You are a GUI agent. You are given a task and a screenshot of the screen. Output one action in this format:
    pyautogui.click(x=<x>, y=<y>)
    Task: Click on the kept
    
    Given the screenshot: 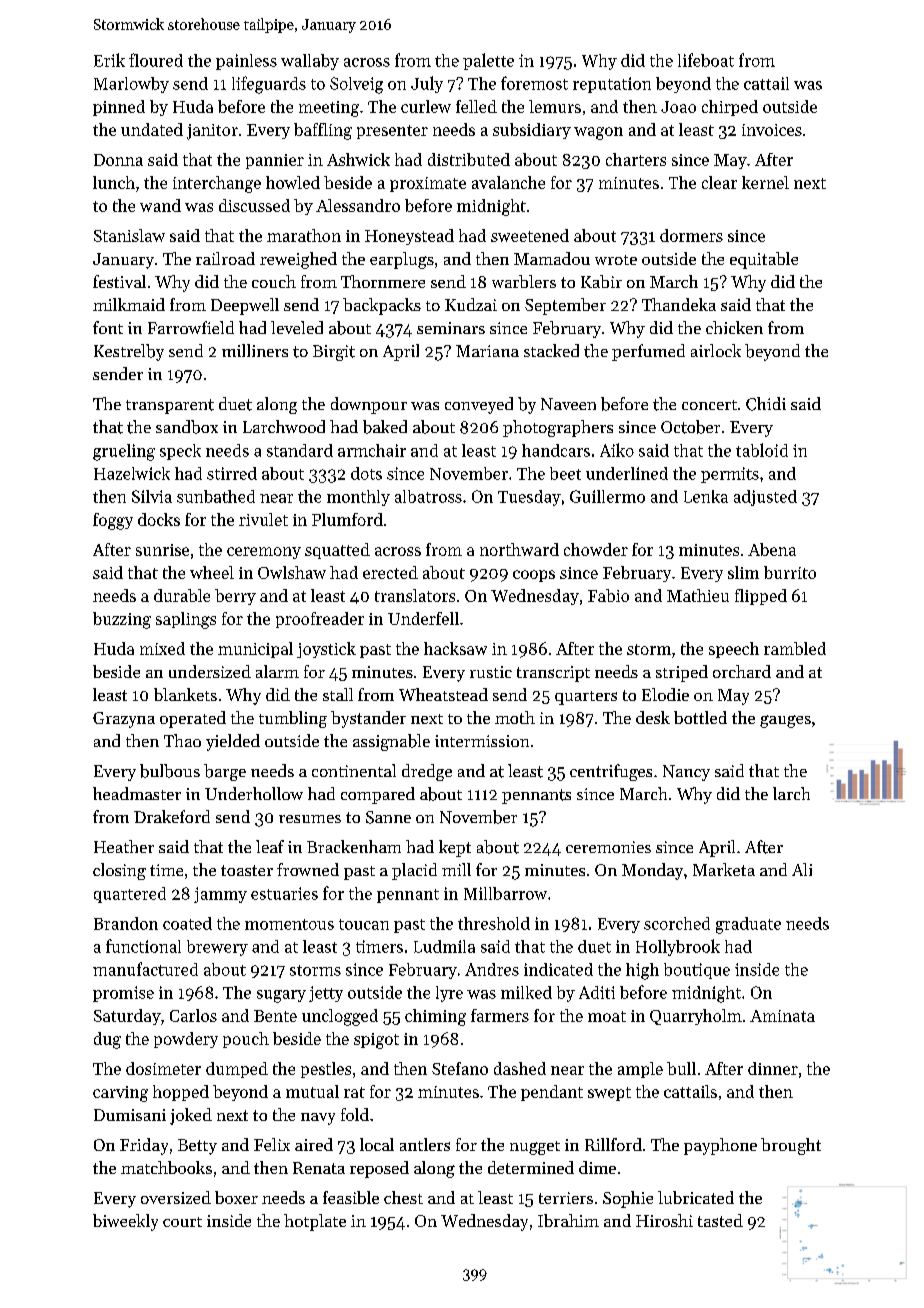 What is the action you would take?
    pyautogui.click(x=455, y=848)
